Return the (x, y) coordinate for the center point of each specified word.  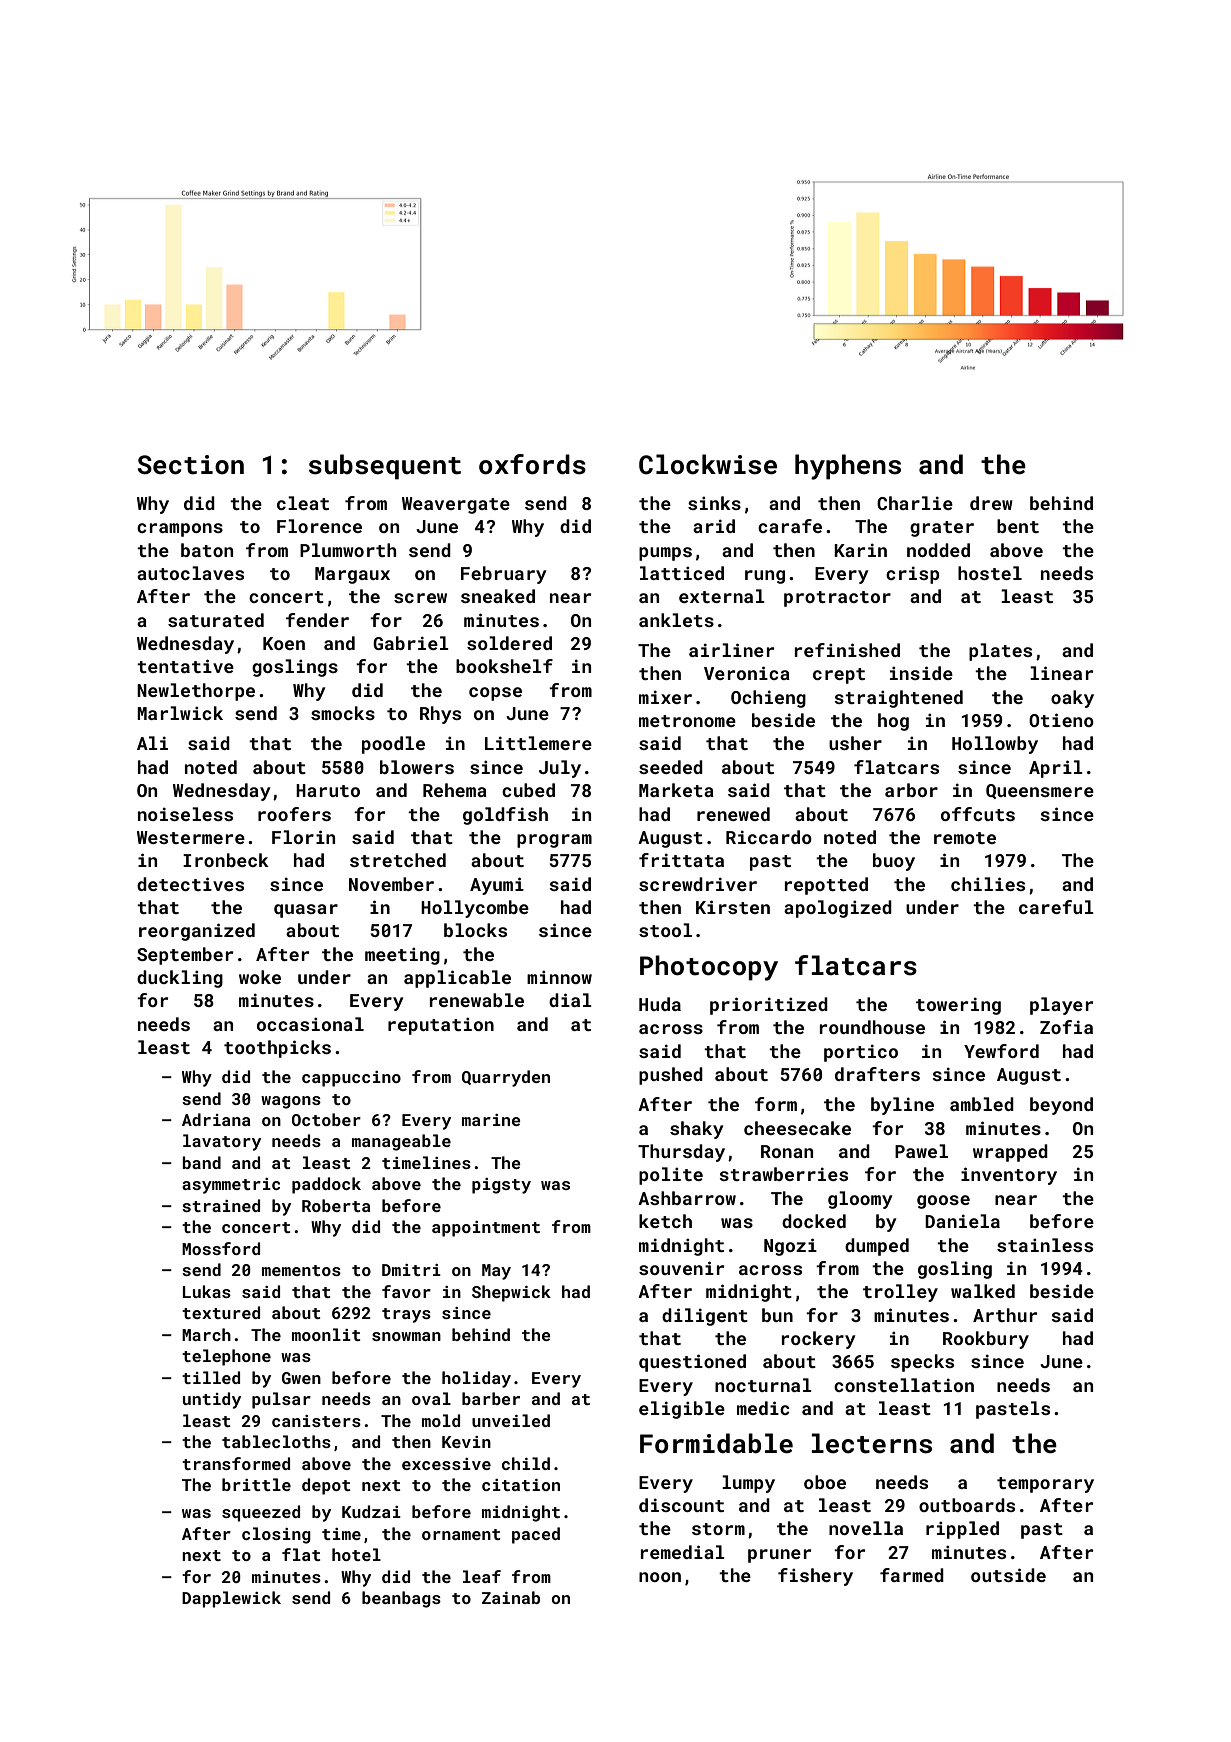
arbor (911, 790)
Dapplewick (231, 1599)
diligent (705, 1317)
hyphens (848, 467)
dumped (877, 1247)
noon (660, 1577)
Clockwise (708, 464)
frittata (681, 860)
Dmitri (411, 1270)
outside (1008, 1575)
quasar (306, 911)
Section (191, 465)
